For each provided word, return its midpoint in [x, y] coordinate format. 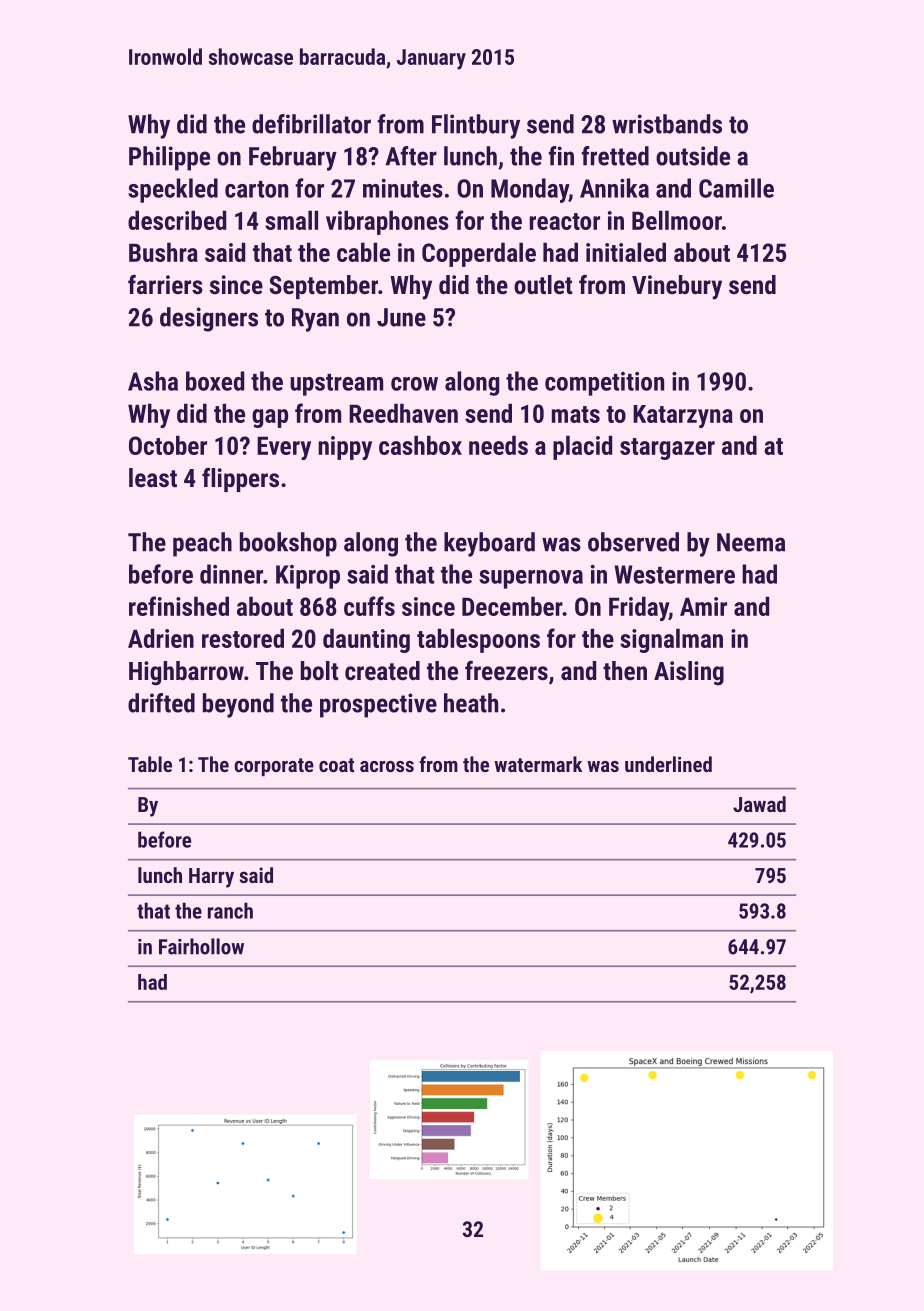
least [153, 477]
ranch [230, 910]
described [177, 220]
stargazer [667, 449]
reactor [565, 221]
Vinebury [677, 287]
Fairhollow [201, 946]
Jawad [759, 804]
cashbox [420, 445]
